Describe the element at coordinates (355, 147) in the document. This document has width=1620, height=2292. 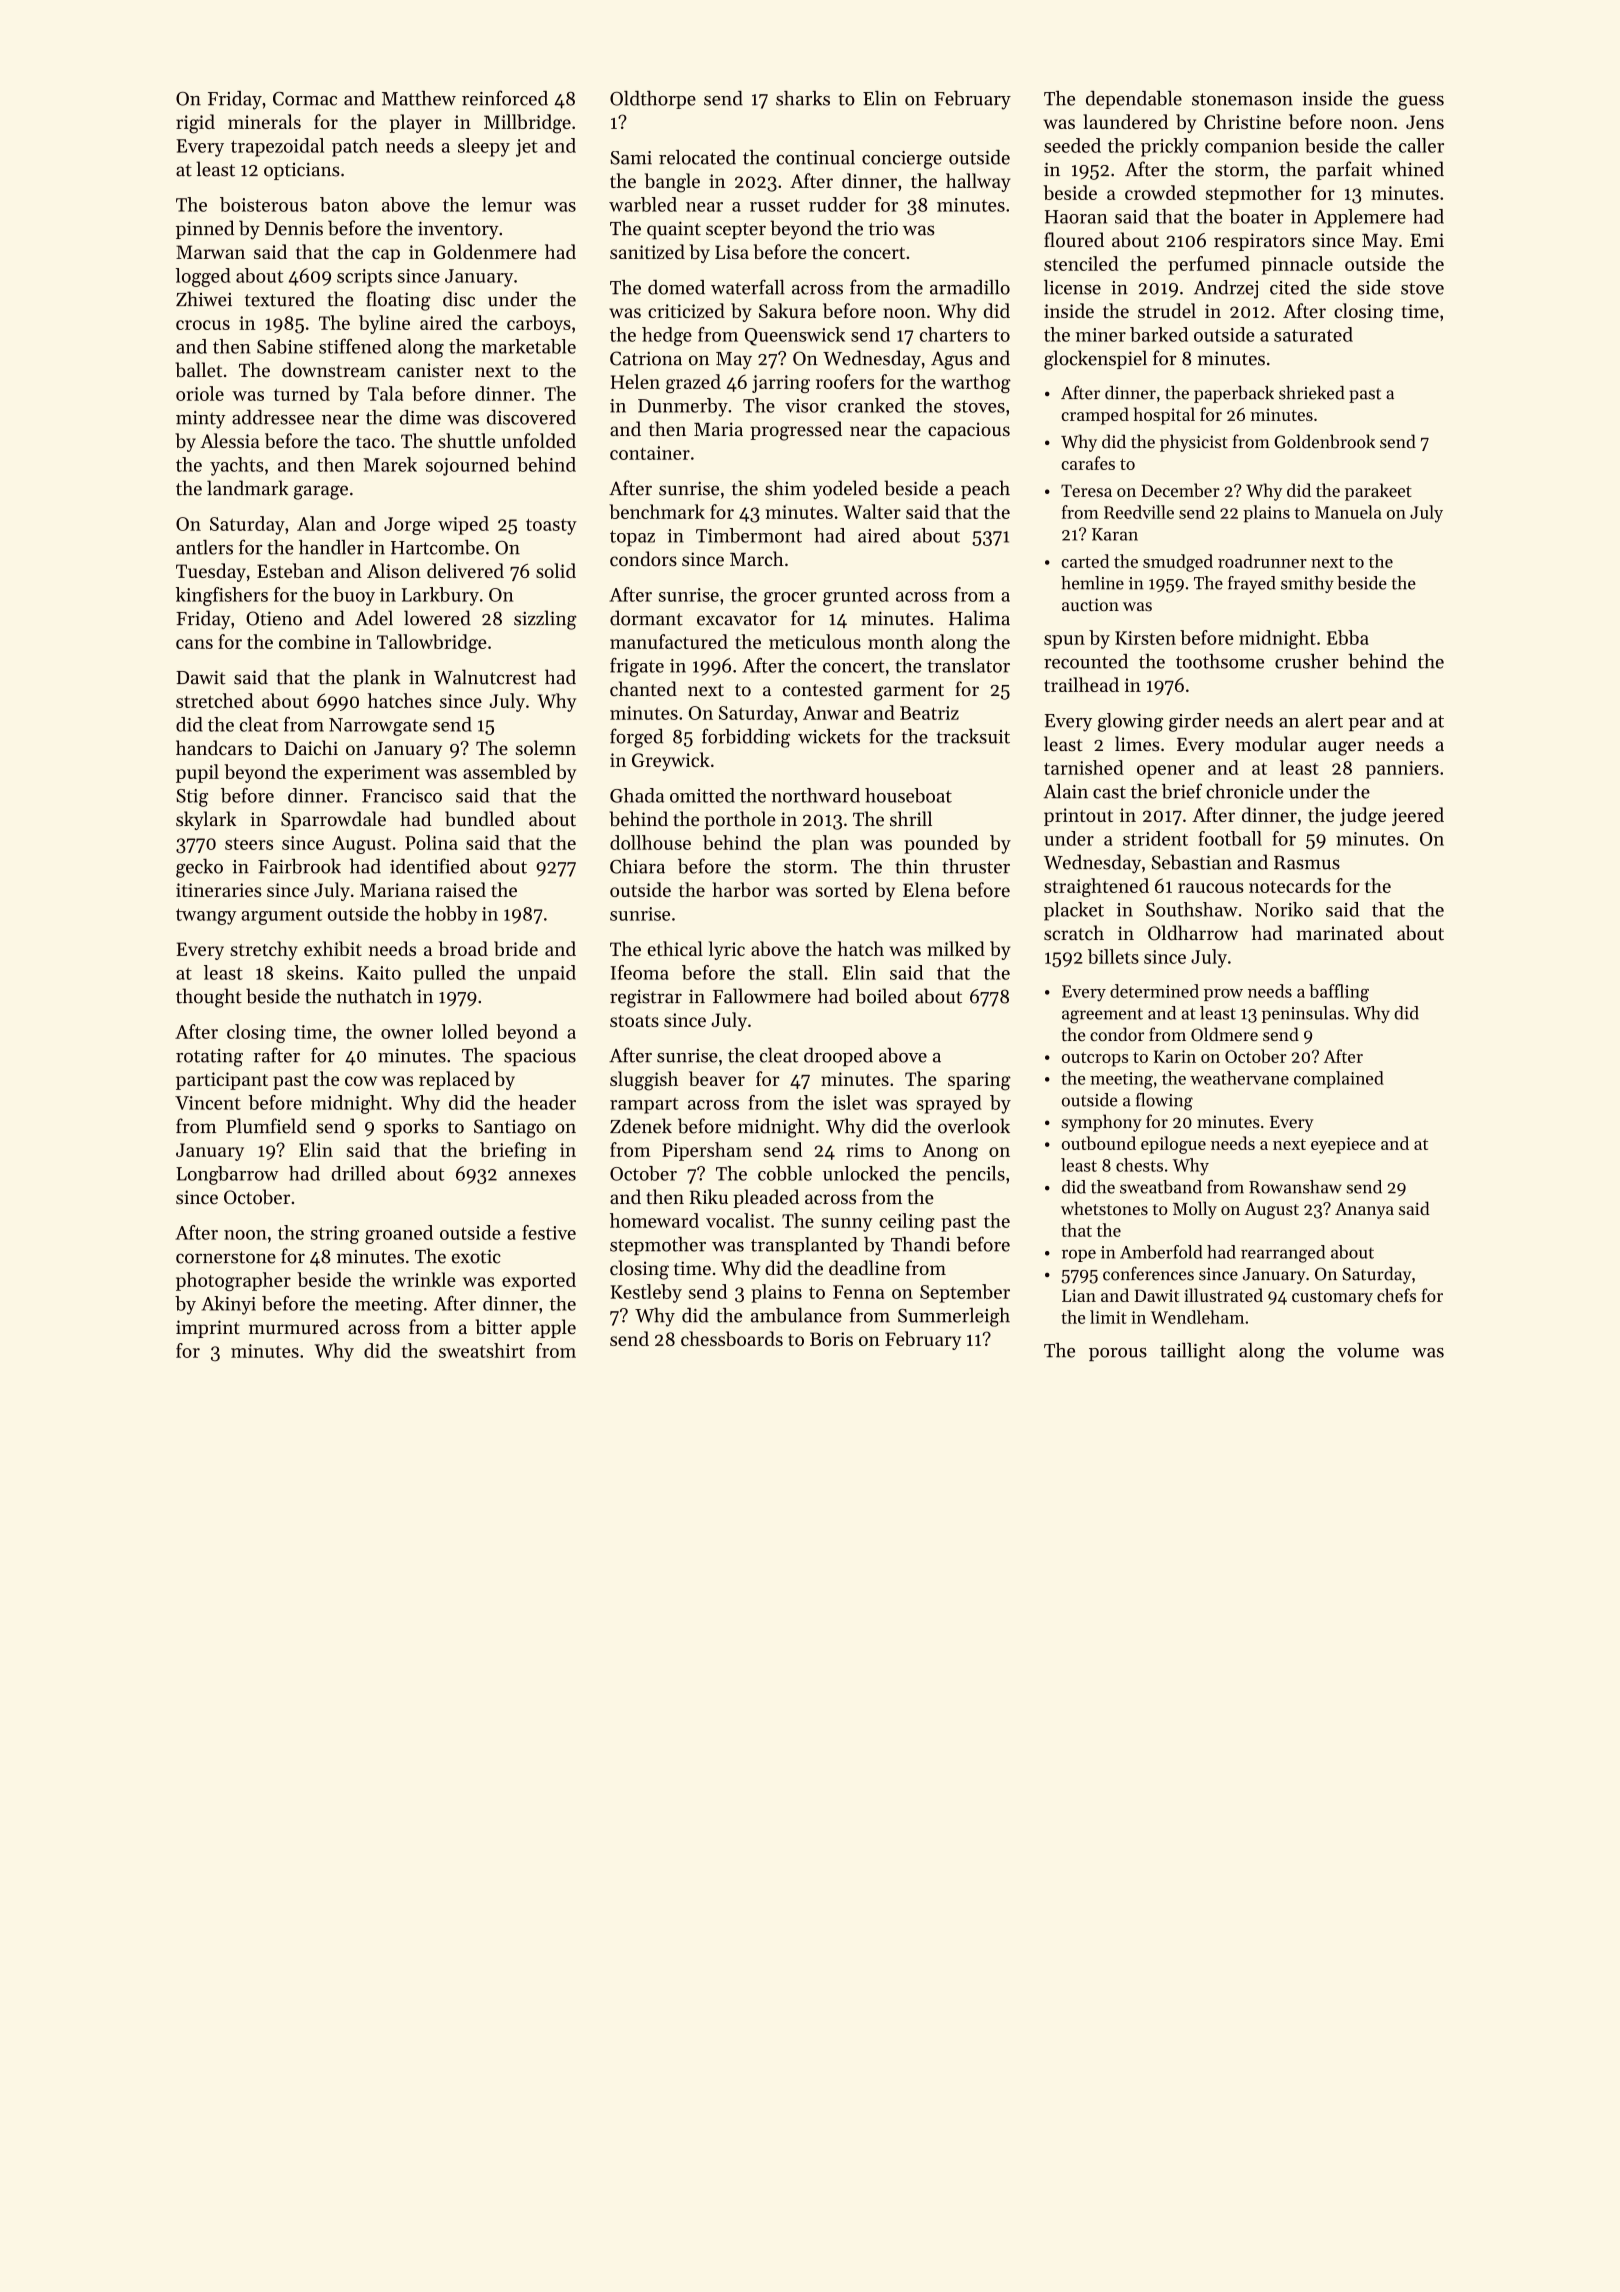
I see `patch` at that location.
